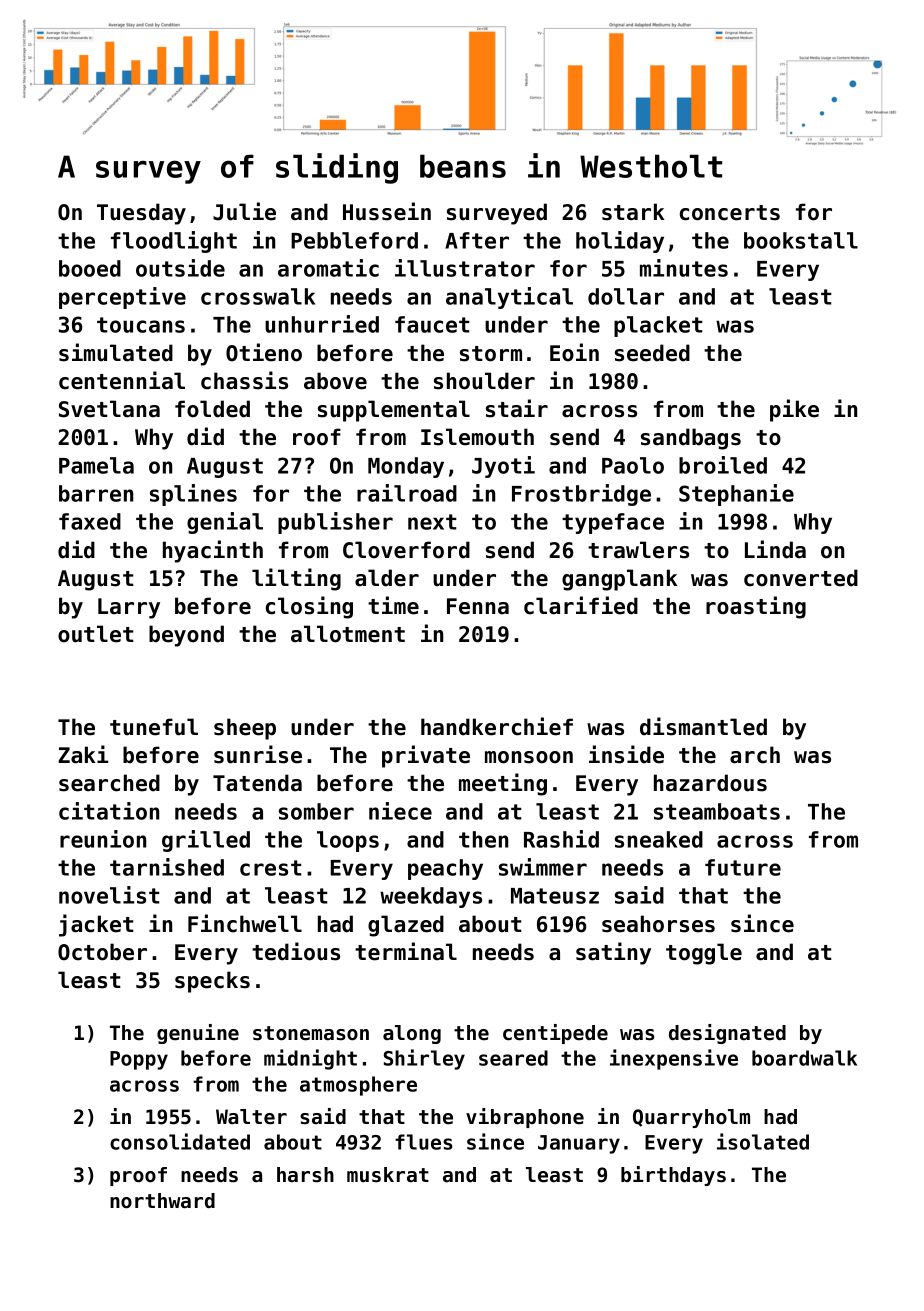 The width and height of the document is (924, 1311). Describe the element at coordinates (619, 580) in the document. I see `gangplank` at that location.
